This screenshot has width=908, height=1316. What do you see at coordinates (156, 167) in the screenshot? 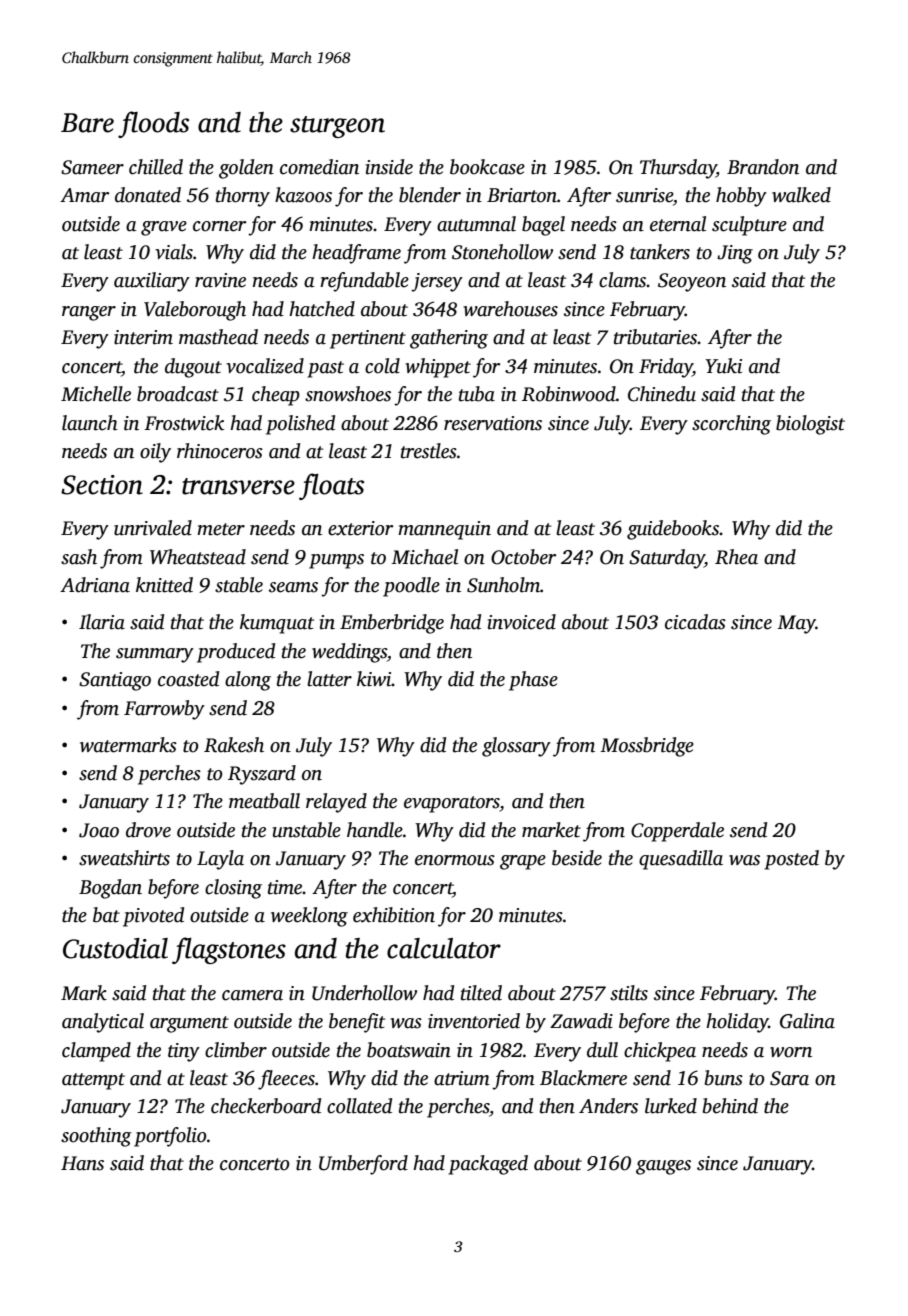
I see `chilled` at bounding box center [156, 167].
